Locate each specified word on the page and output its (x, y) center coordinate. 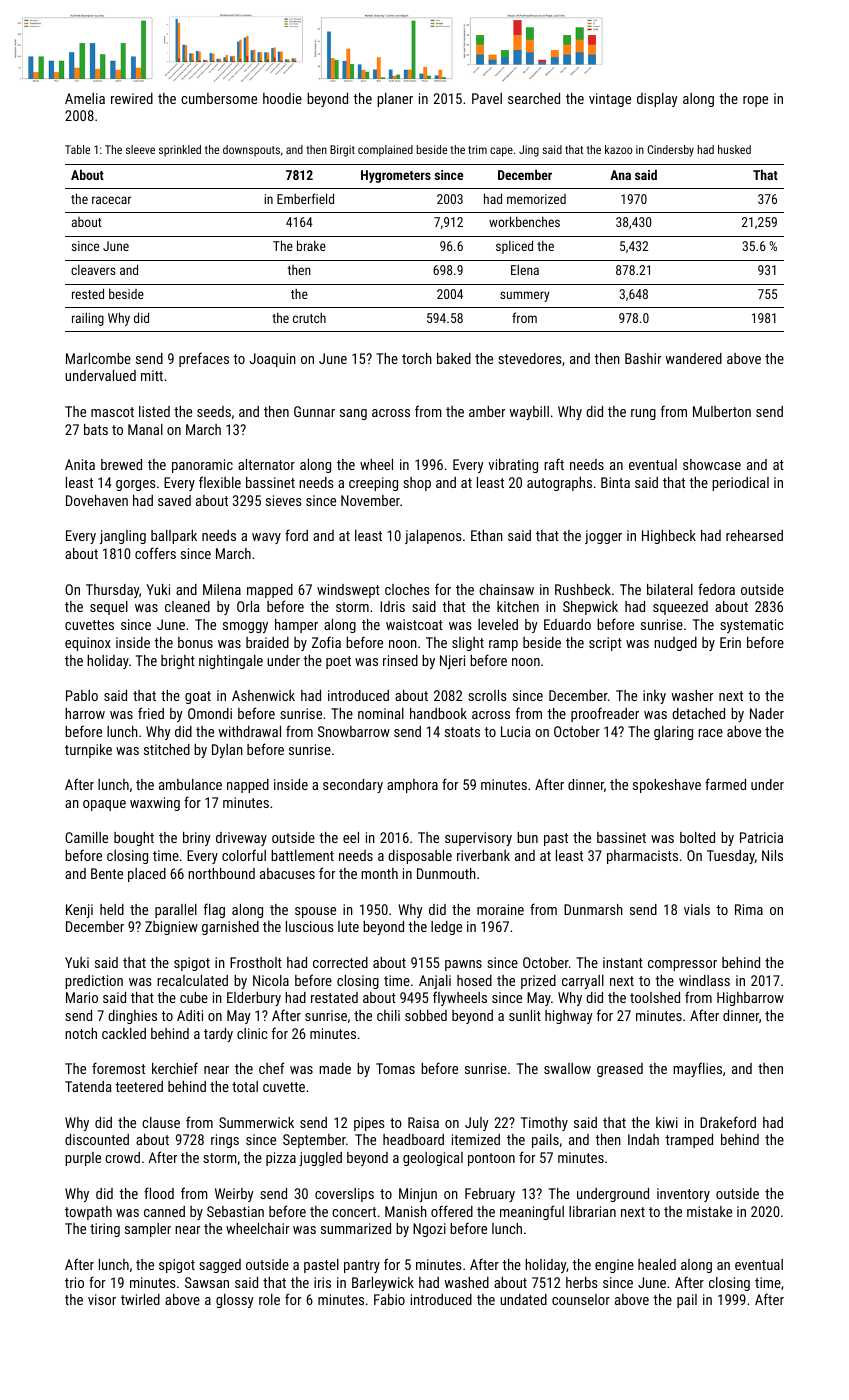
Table (77, 149)
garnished (230, 928)
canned (164, 1211)
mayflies (697, 1069)
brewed (121, 464)
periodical (740, 484)
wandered (693, 358)
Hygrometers (396, 176)
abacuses (287, 873)
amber (487, 411)
